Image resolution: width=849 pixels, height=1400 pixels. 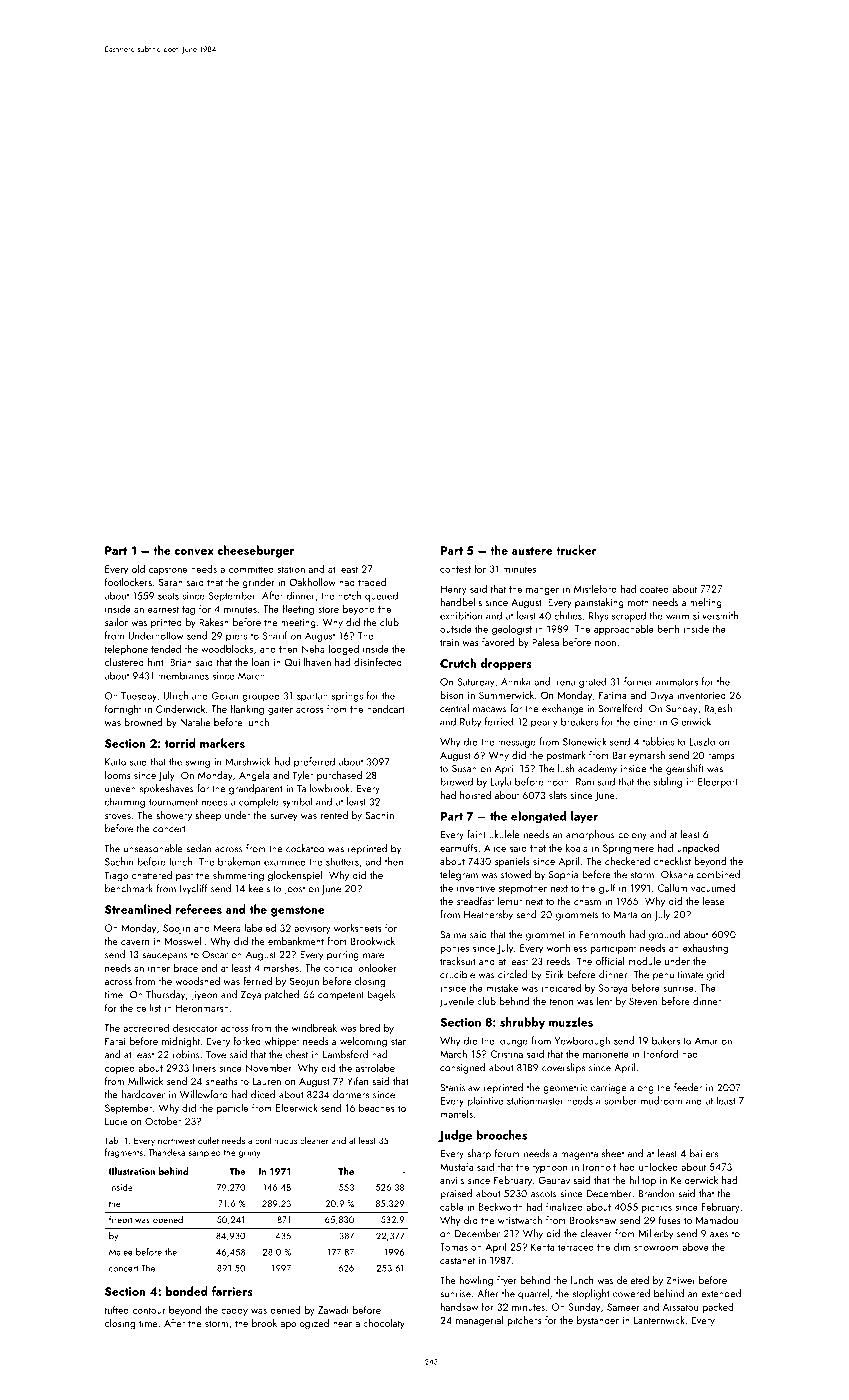 What do you see at coordinates (115, 762) in the image?
I see `Kaito` at bounding box center [115, 762].
